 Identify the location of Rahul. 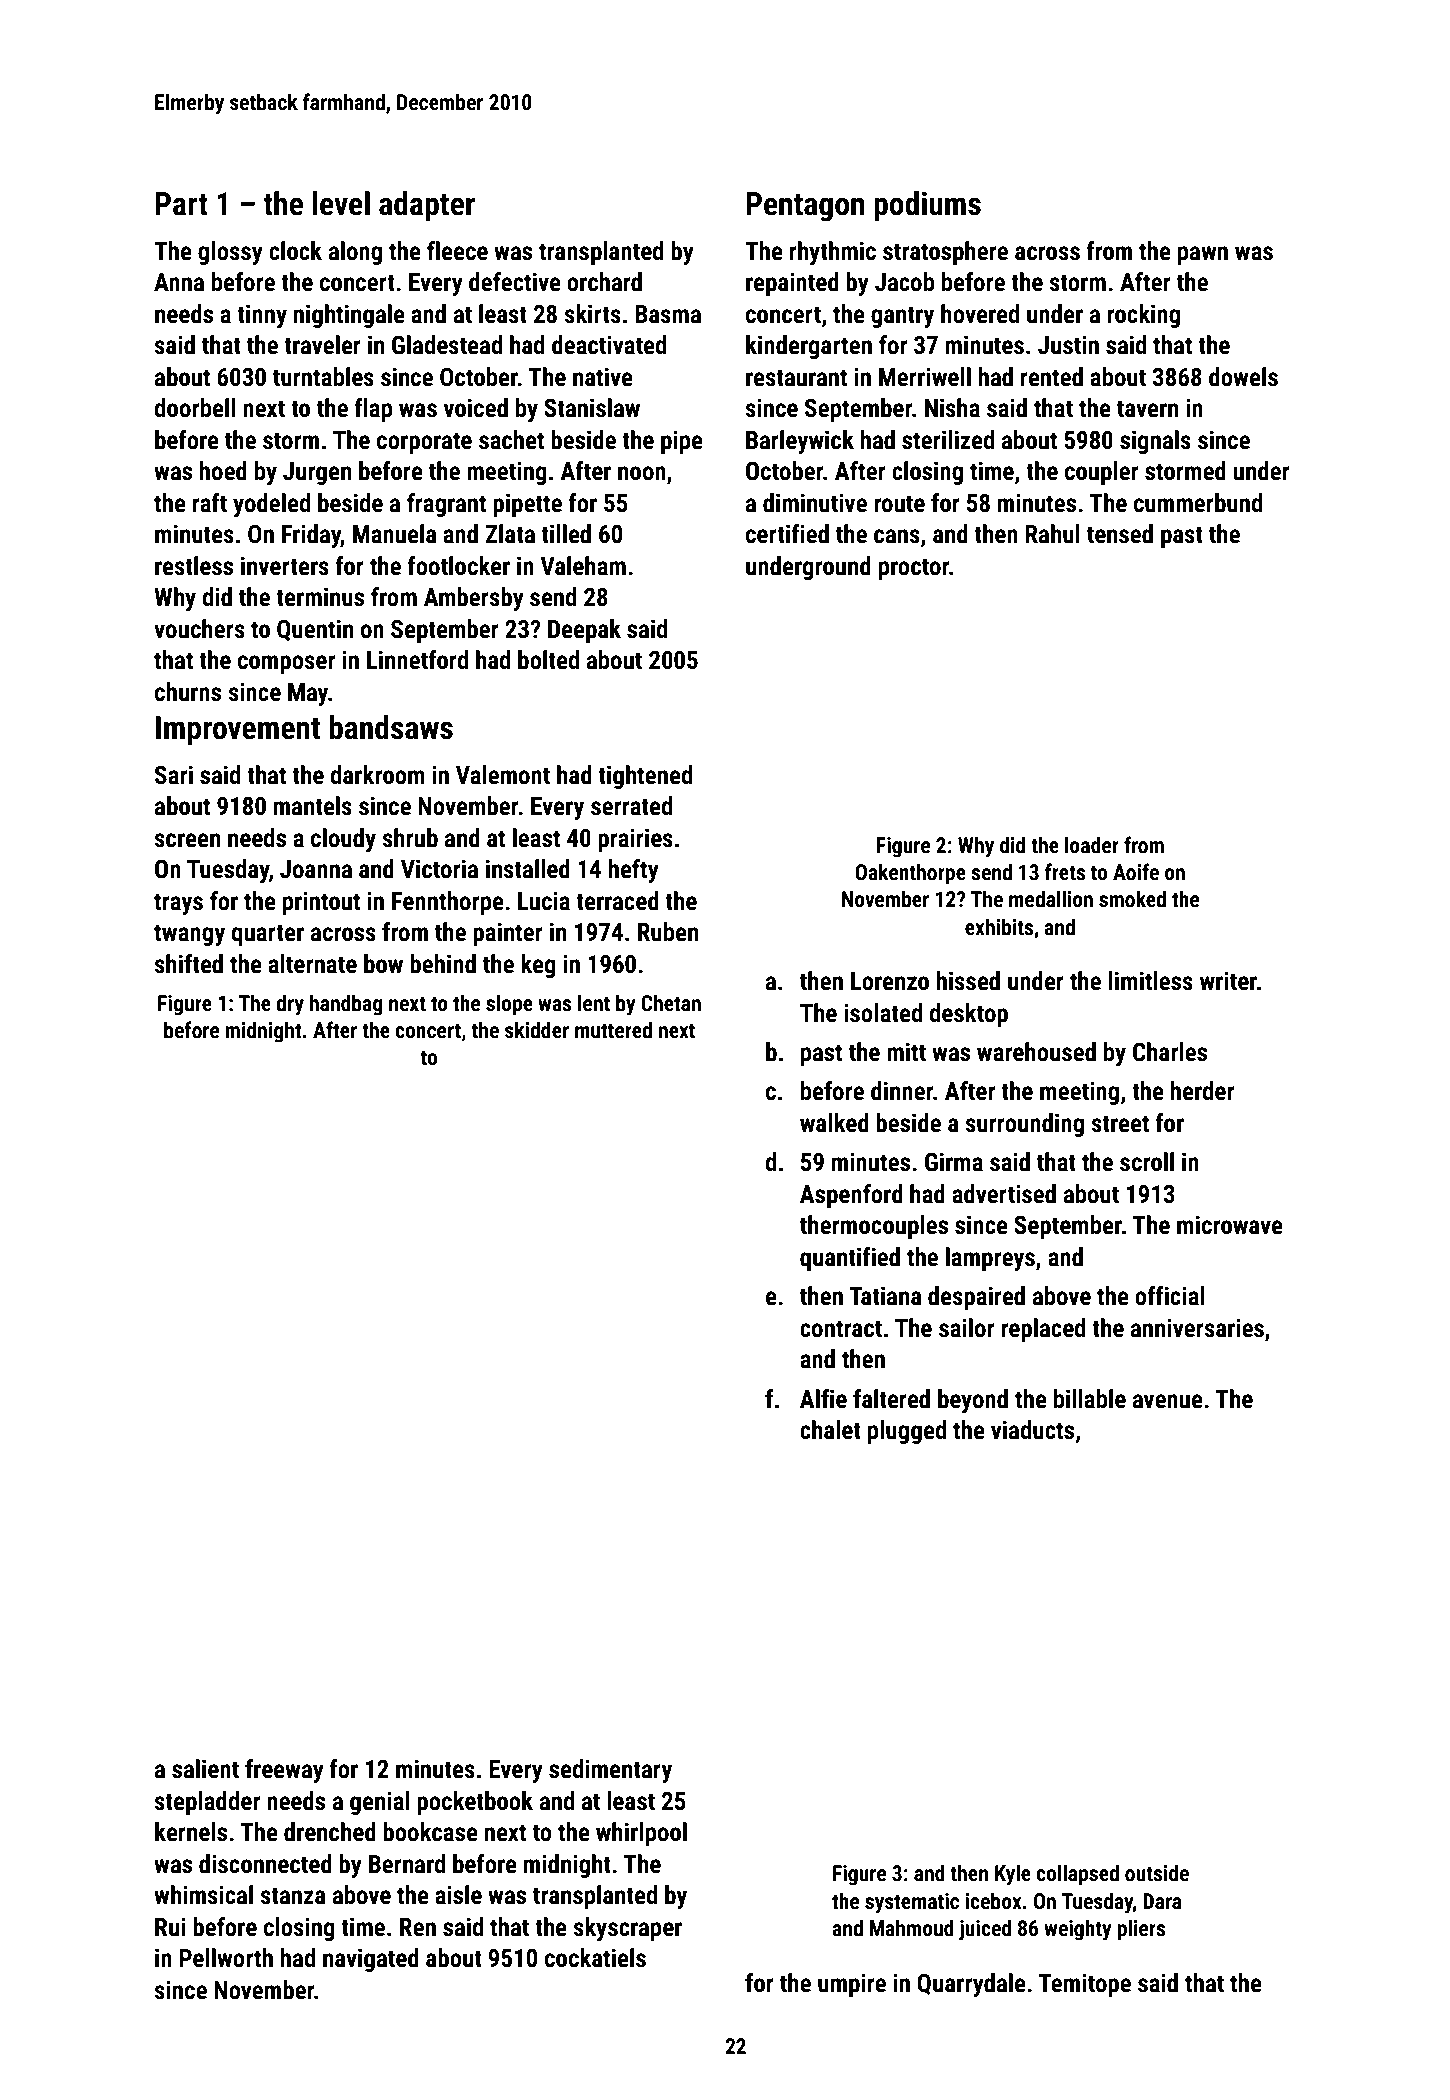
(1052, 534).
